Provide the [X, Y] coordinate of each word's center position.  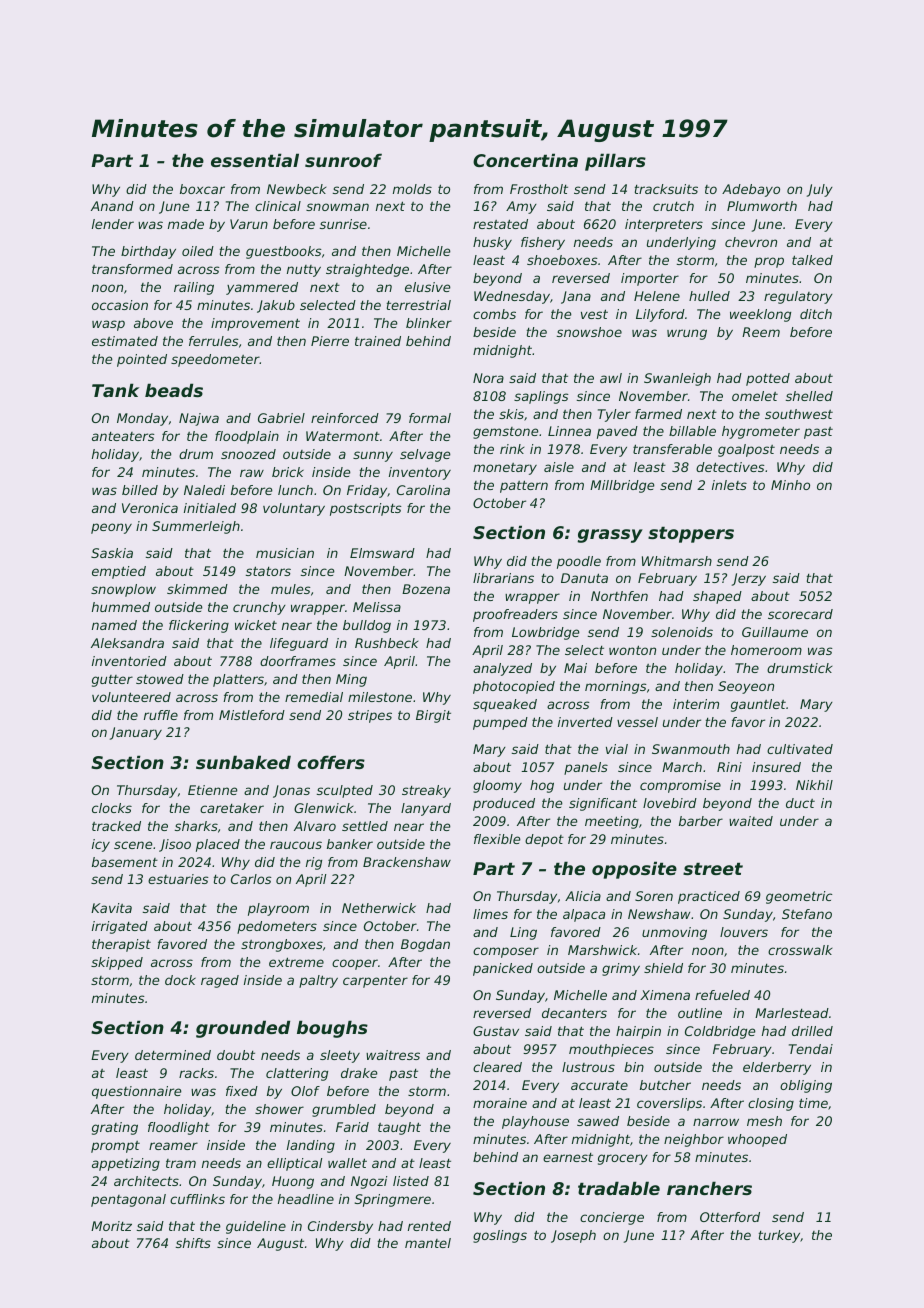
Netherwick [379, 908]
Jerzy [749, 579]
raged [220, 981]
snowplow [123, 590]
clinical [278, 206]
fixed [242, 1091]
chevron [751, 242]
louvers [744, 932]
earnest [568, 1157]
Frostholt [539, 189]
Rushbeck [386, 643]
